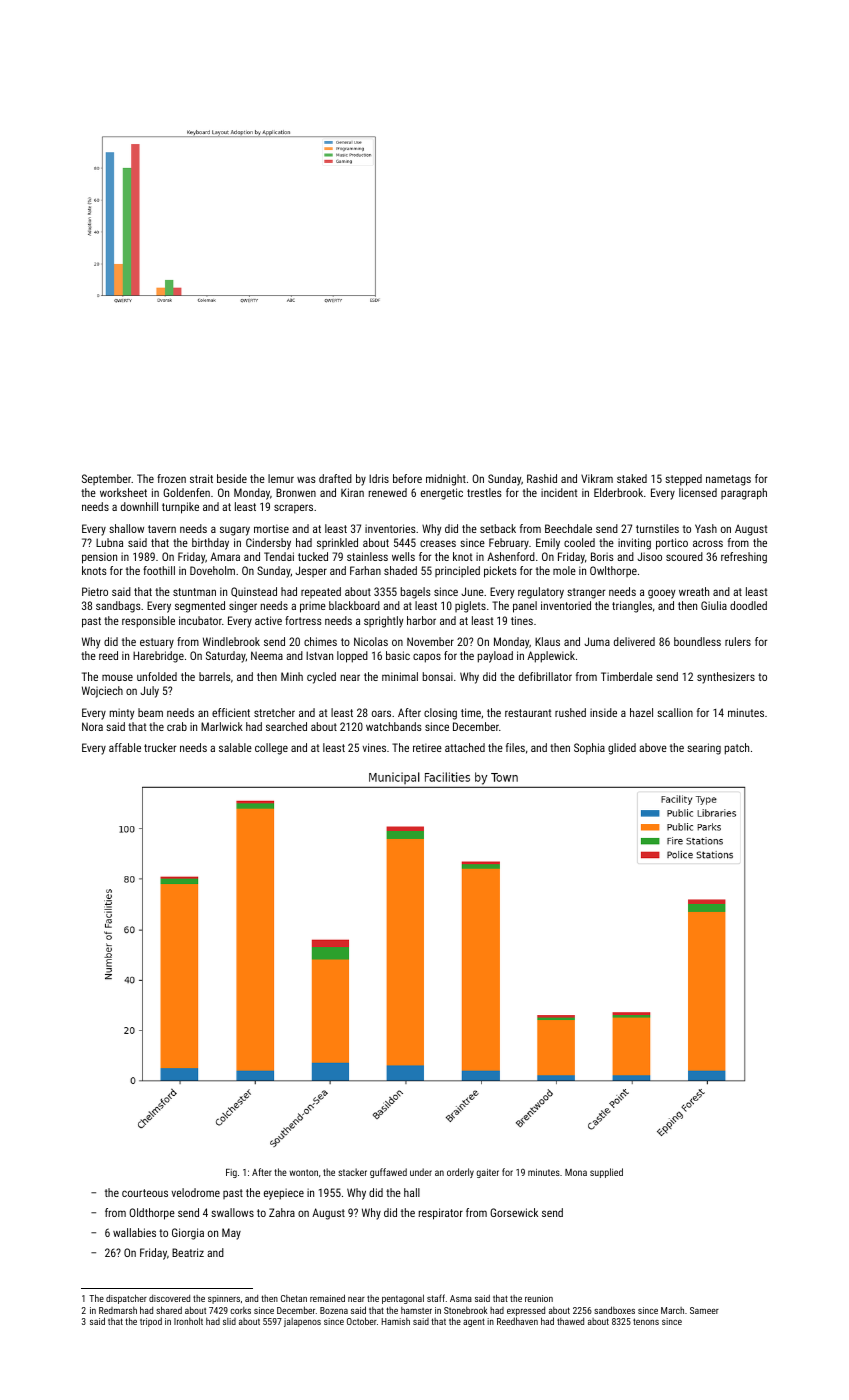  What do you see at coordinates (134, 1232) in the screenshot?
I see `wallabies` at bounding box center [134, 1232].
